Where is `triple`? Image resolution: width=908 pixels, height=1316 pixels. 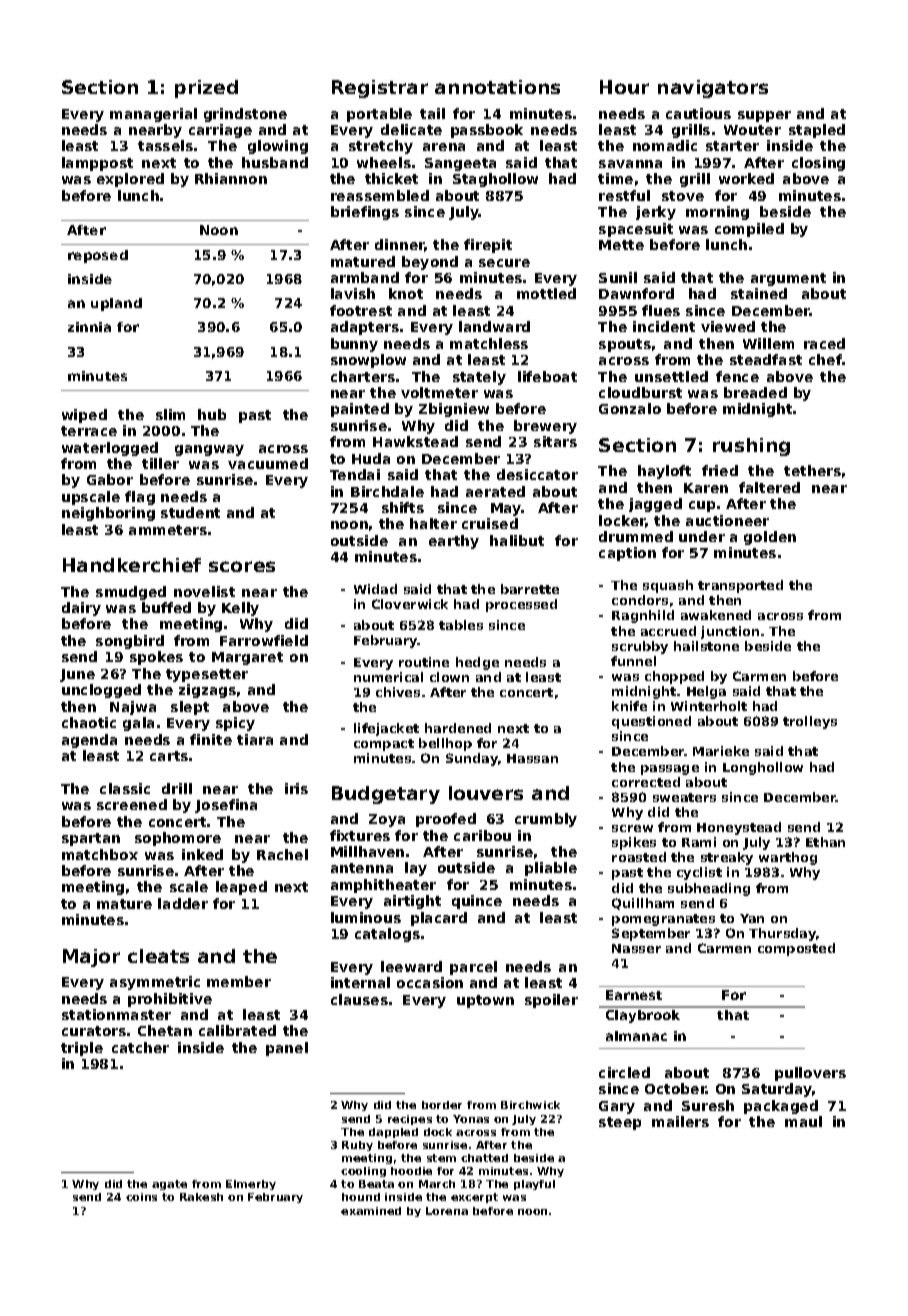 triple is located at coordinates (82, 1049).
